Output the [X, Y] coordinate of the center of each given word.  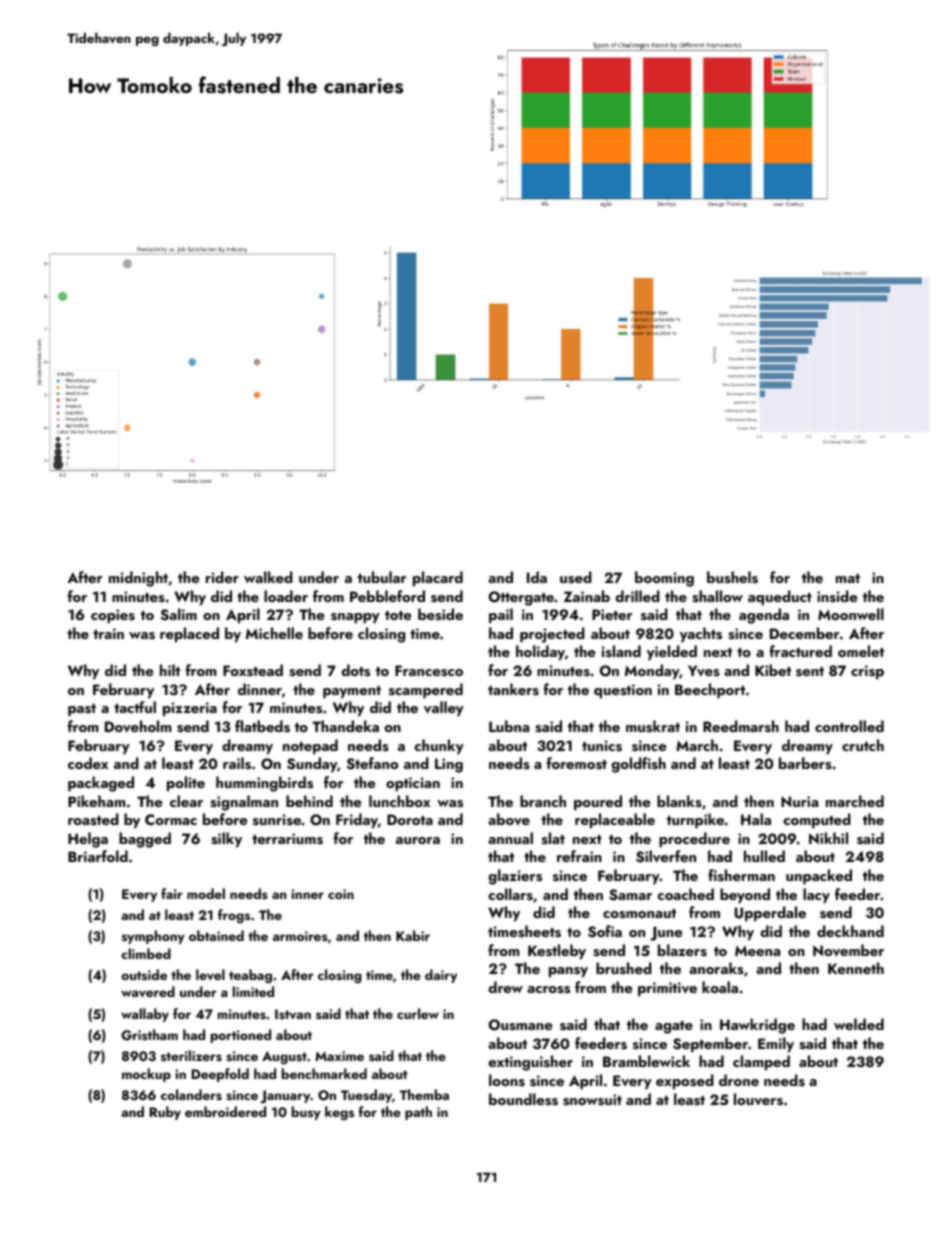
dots [355, 670]
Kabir [413, 935]
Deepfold [220, 1075]
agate [674, 1027]
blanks [679, 801]
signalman [244, 803]
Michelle [274, 633]
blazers [682, 950]
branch [543, 801]
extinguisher [530, 1063]
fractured [801, 651]
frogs [234, 916]
